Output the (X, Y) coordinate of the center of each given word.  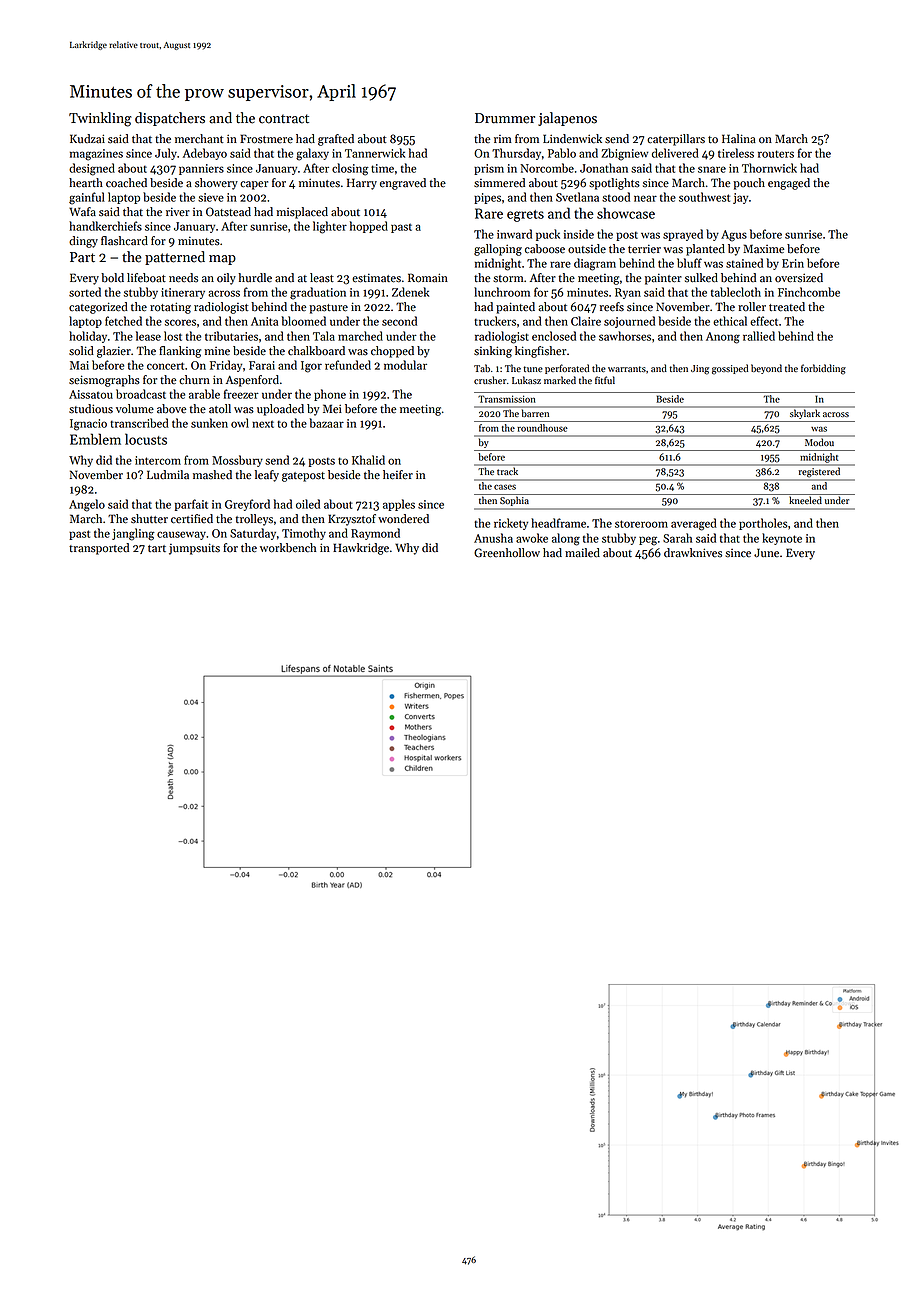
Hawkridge (361, 549)
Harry (362, 184)
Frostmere (266, 139)
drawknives (693, 553)
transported (99, 549)
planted (705, 250)
